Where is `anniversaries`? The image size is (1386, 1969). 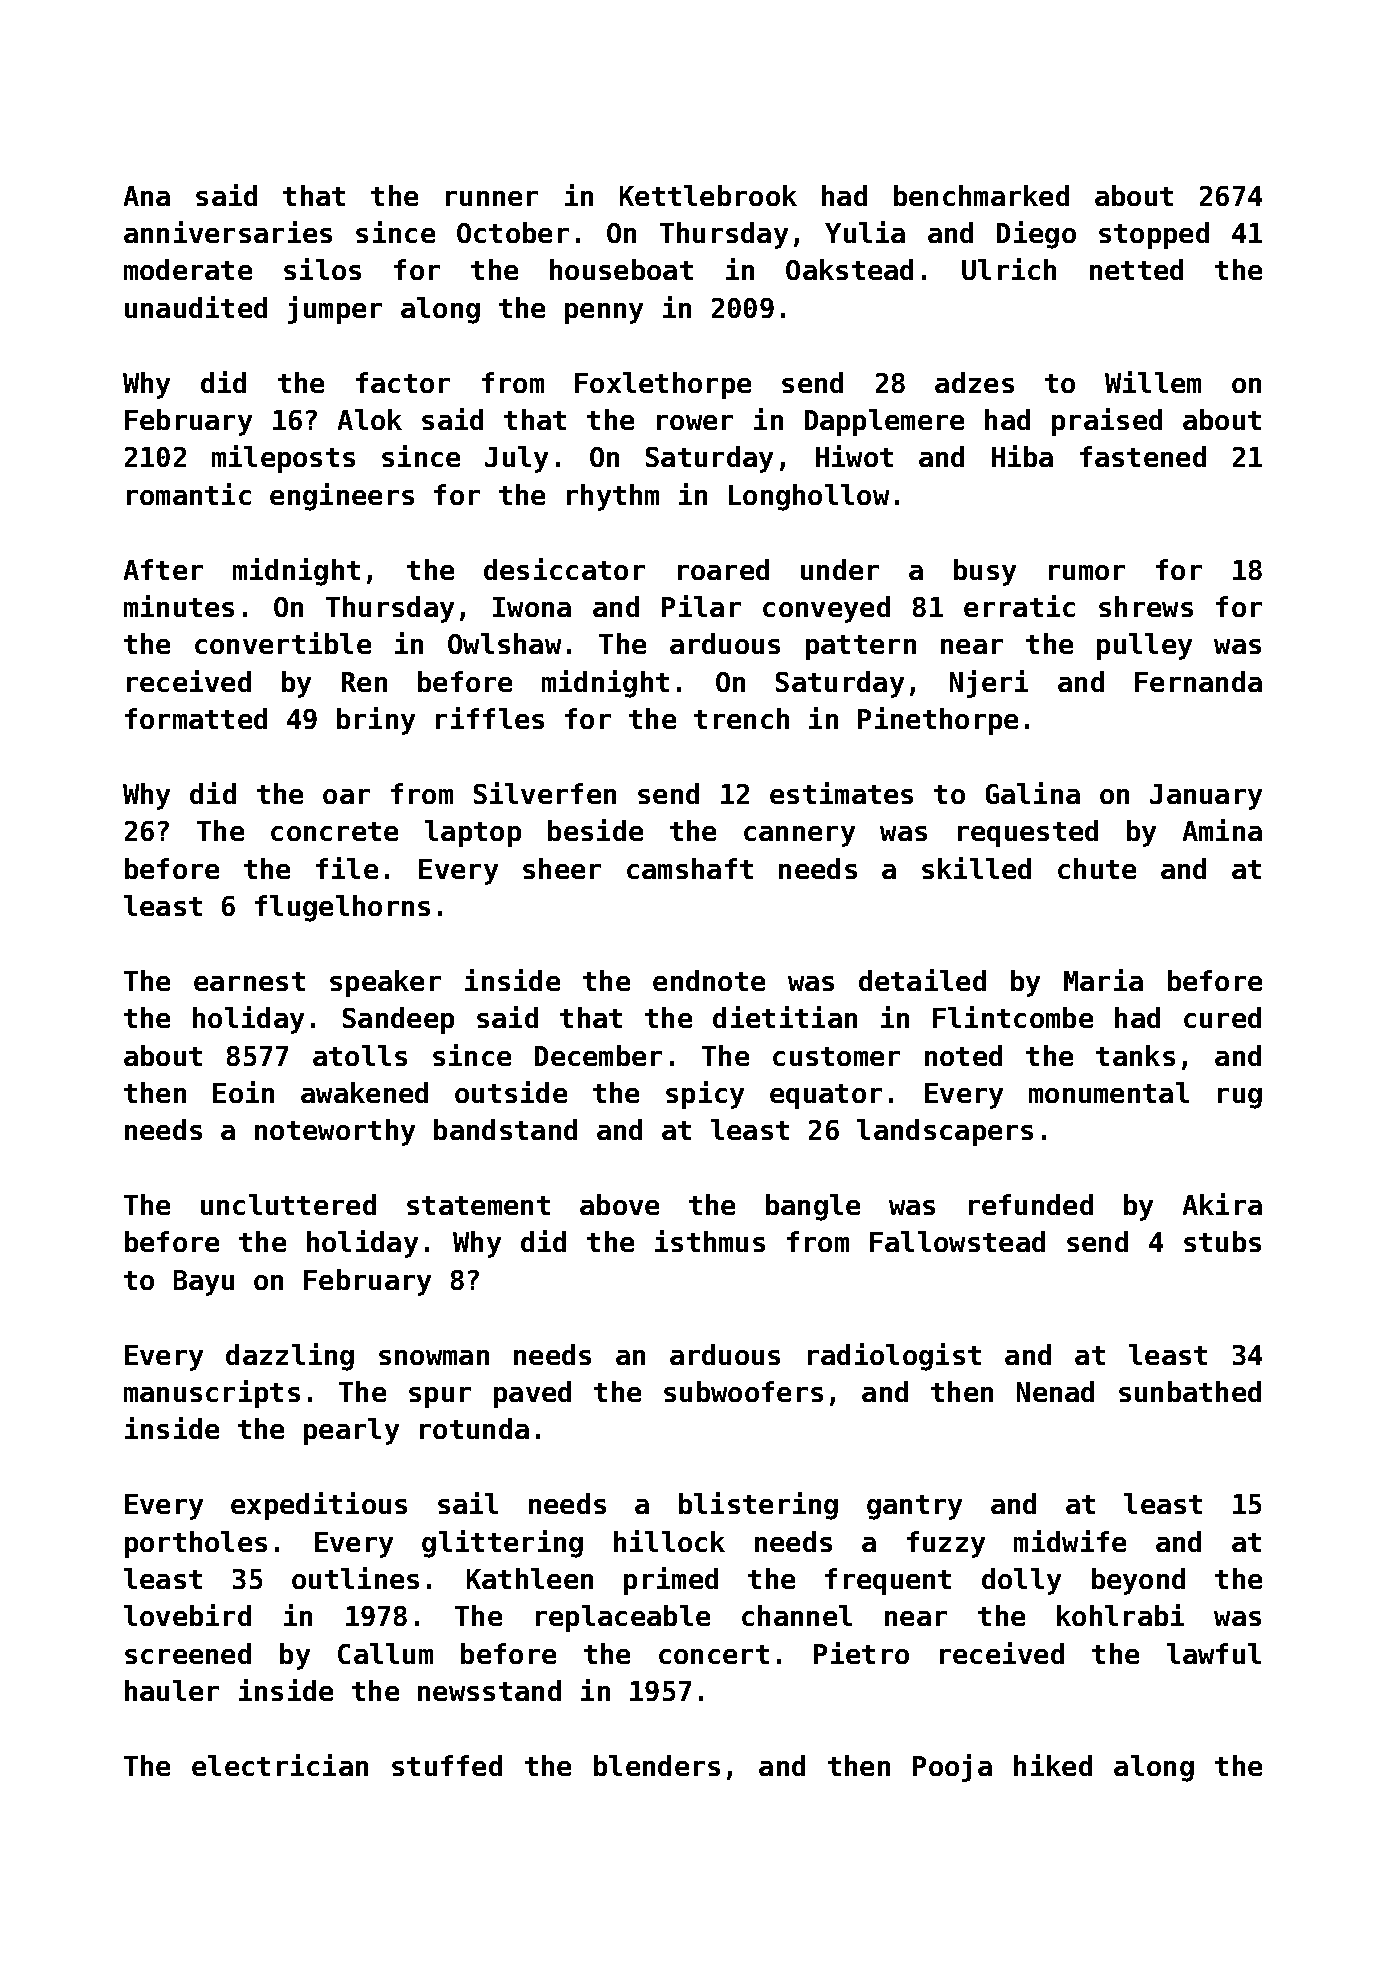
anniversaries is located at coordinates (228, 232).
